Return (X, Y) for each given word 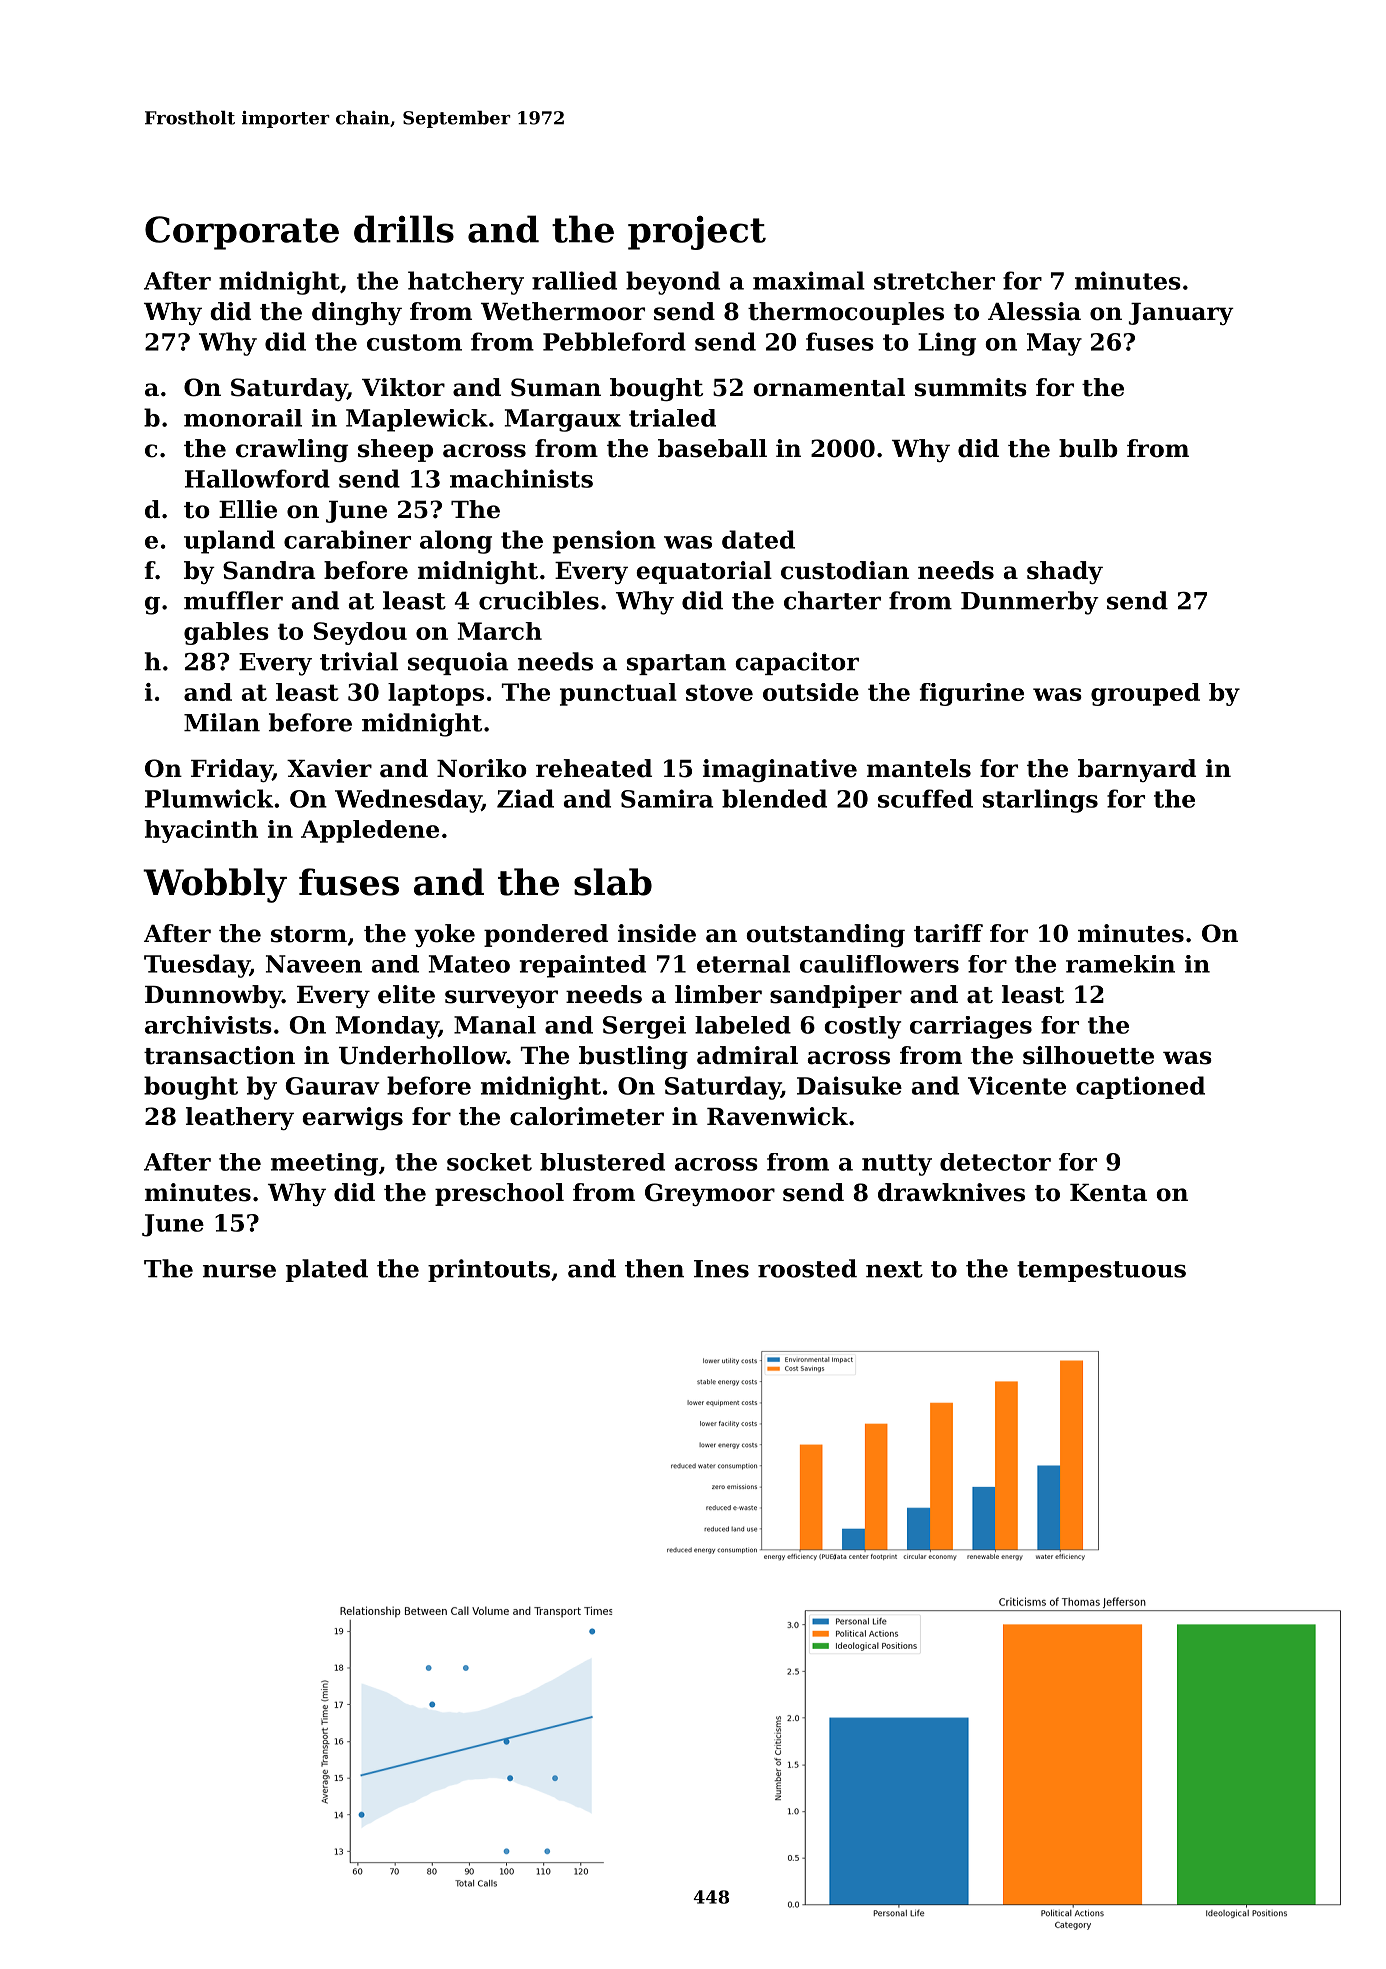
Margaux (563, 420)
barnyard (1137, 770)
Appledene (370, 831)
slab (613, 882)
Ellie (248, 509)
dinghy (357, 313)
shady (1065, 572)
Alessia (1034, 311)
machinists (521, 478)
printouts (489, 1270)
